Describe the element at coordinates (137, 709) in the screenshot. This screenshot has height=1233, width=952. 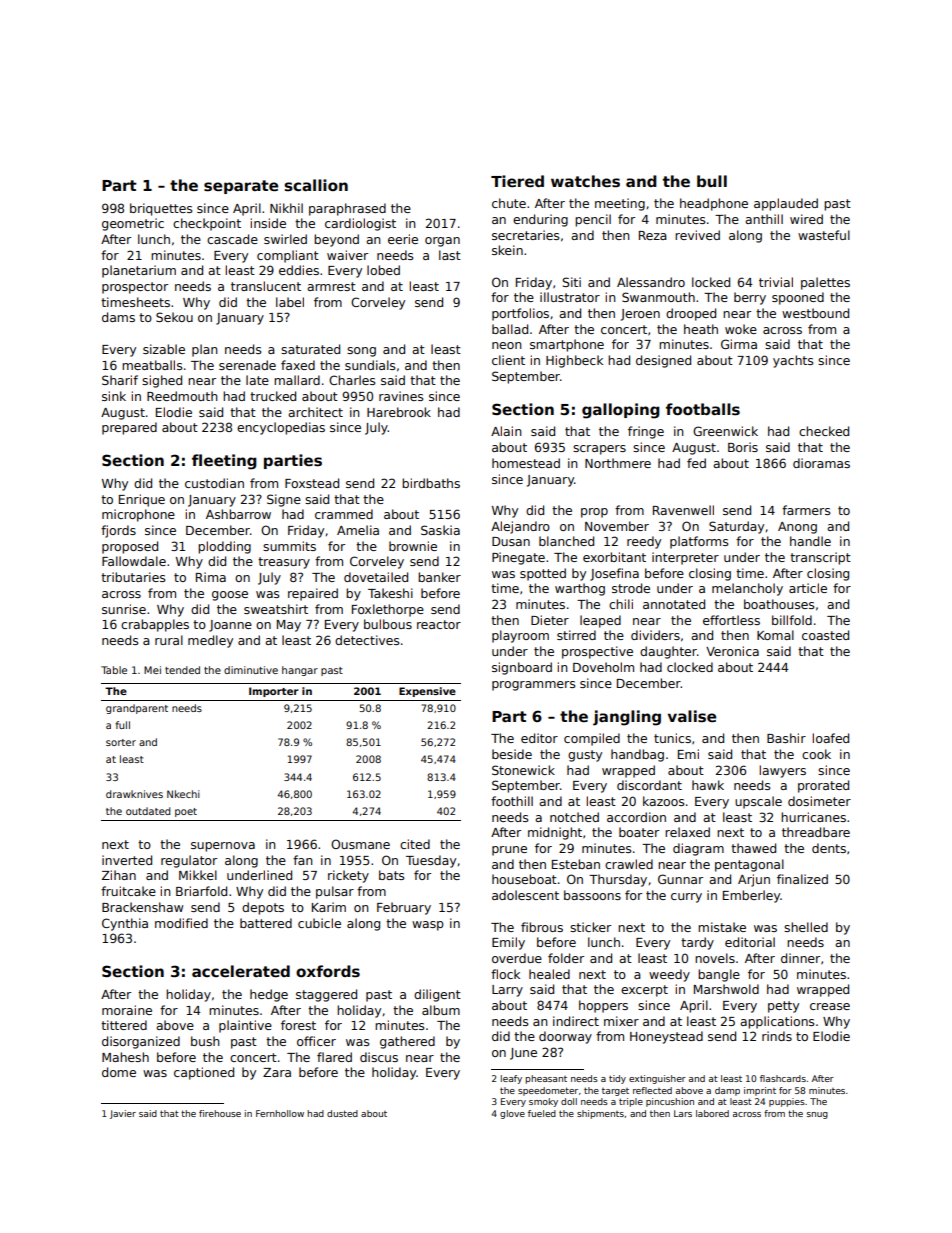
I see `grandparent` at that location.
